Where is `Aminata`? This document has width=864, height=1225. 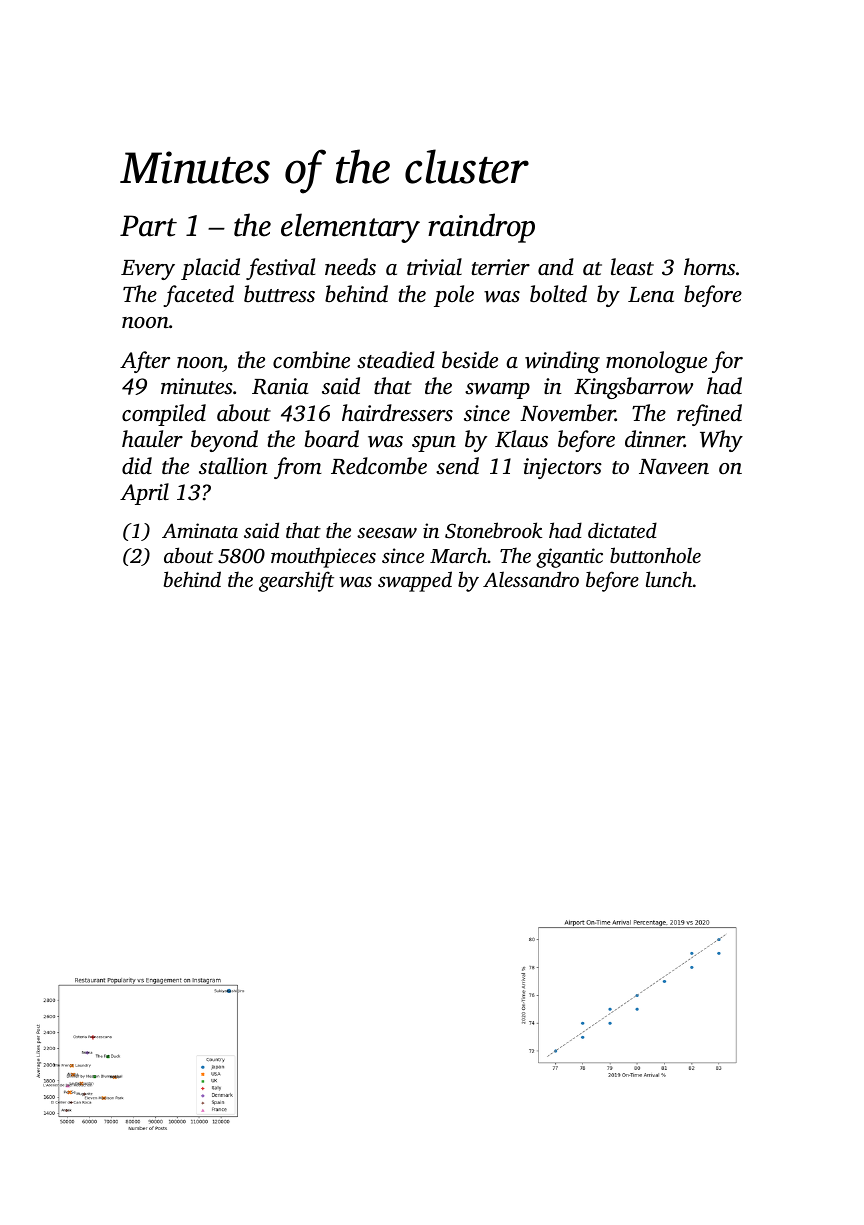 Aminata is located at coordinates (200, 530).
